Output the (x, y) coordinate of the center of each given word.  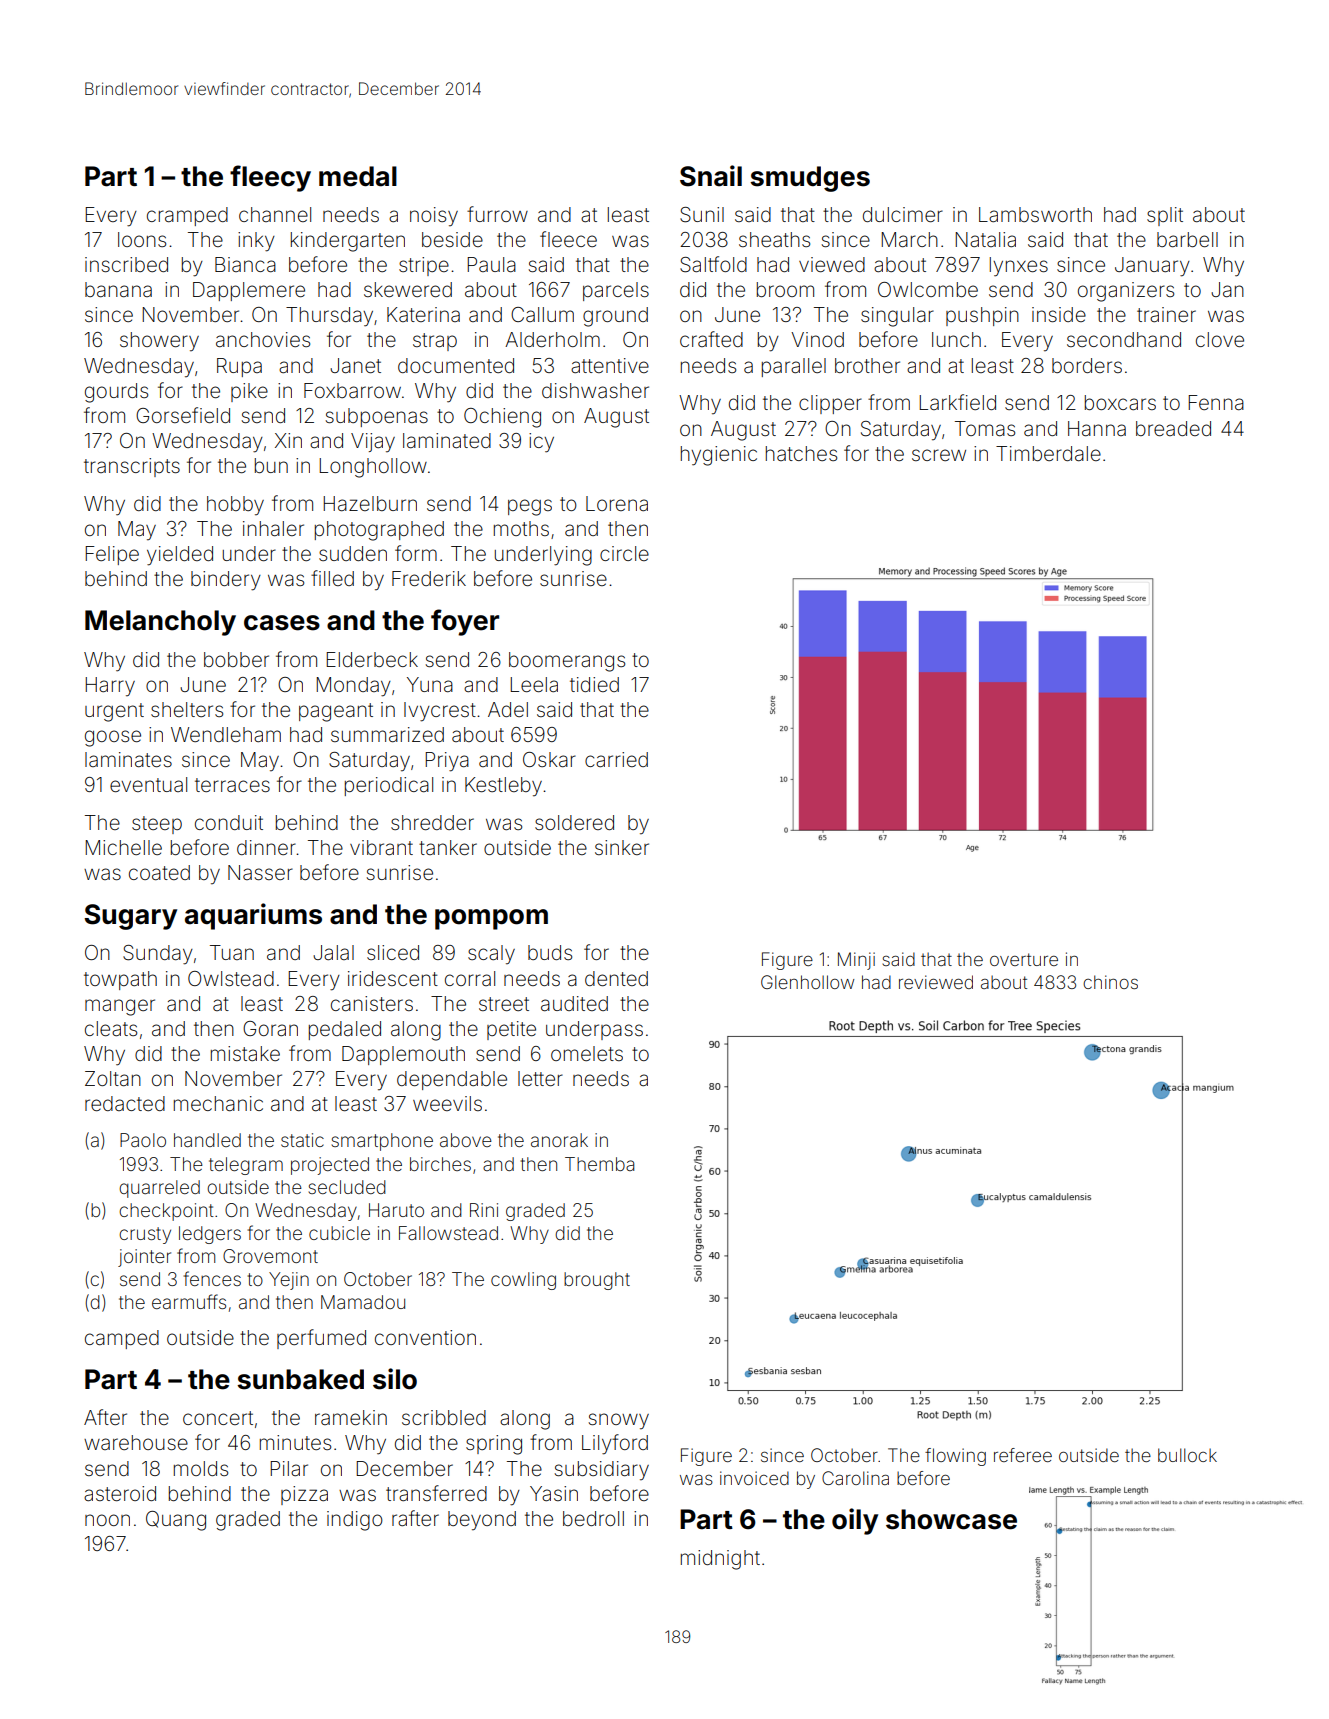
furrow (497, 214)
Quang (176, 1521)
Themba (599, 1164)
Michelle (123, 847)
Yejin (289, 1281)
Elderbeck (372, 659)
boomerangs (567, 662)
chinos (1110, 982)
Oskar (549, 759)
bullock (1187, 1455)
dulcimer (903, 214)
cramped (187, 216)
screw (939, 455)
